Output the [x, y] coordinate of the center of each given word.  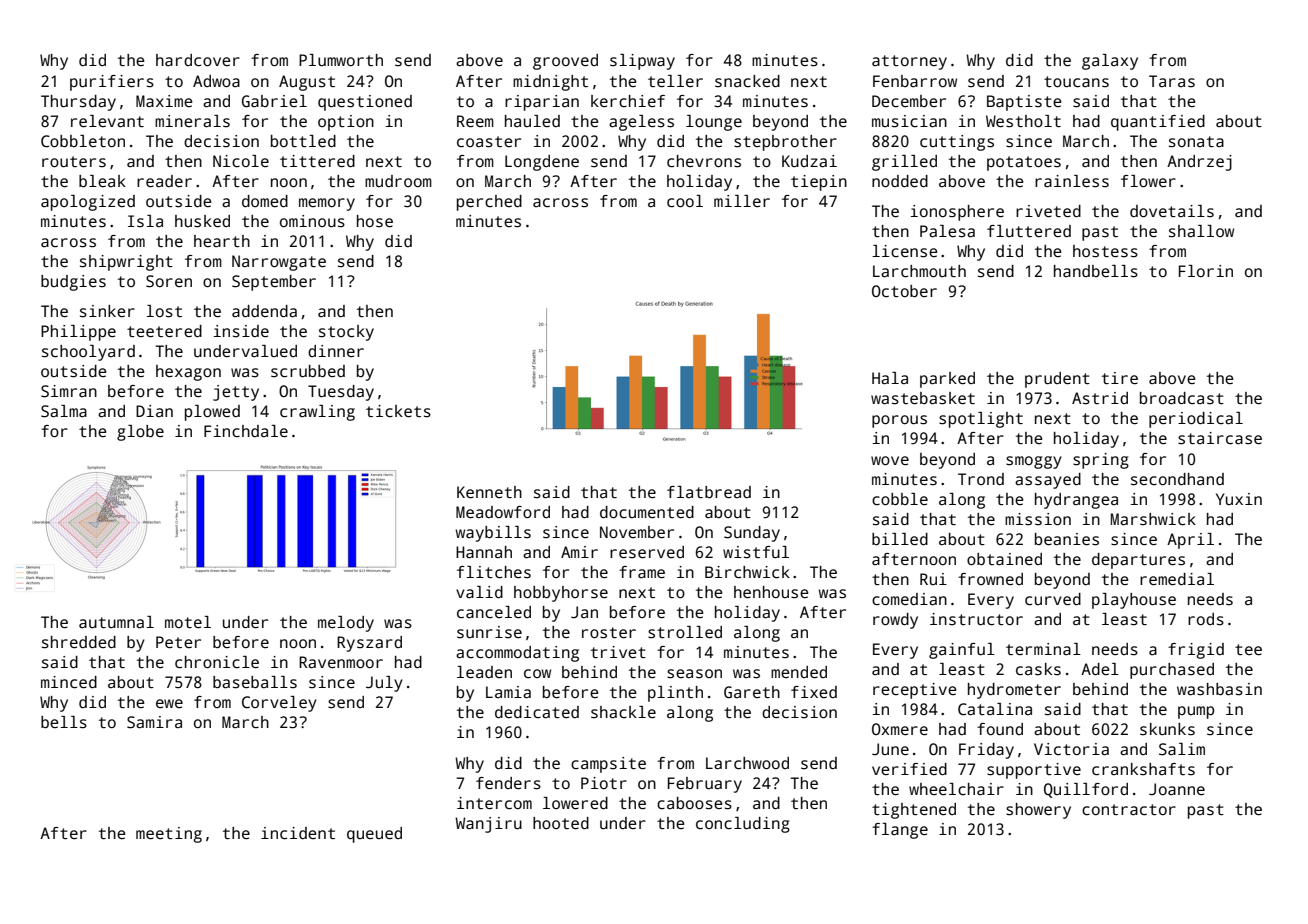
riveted [1048, 211]
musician [909, 121]
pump [1196, 712]
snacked [747, 81]
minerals [192, 121]
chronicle [217, 662]
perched [489, 203]
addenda [264, 311]
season [694, 674]
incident [298, 833]
